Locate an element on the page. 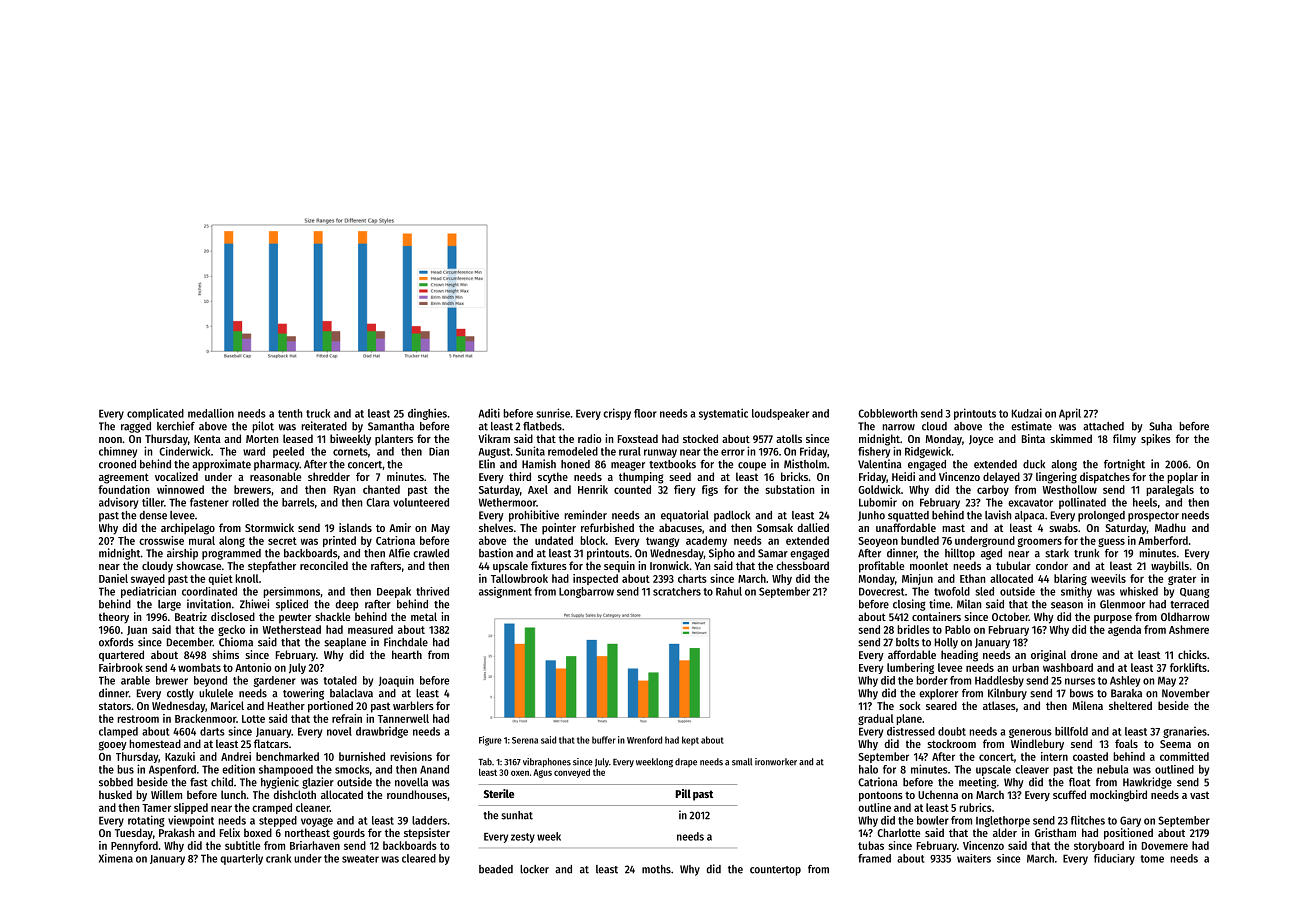  estimate is located at coordinates (1031, 426).
